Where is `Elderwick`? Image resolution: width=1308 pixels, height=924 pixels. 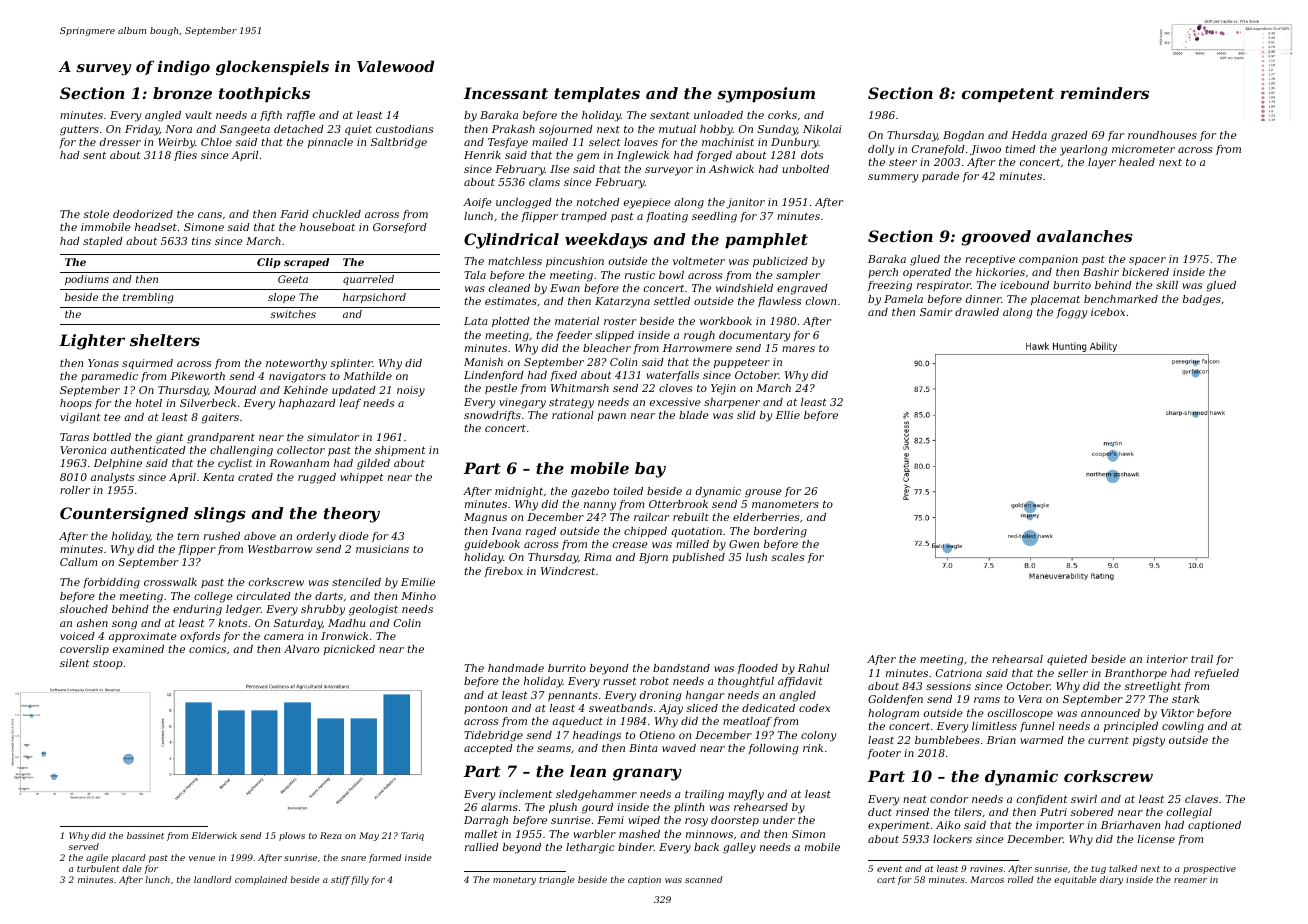
Elderwick is located at coordinates (214, 835).
